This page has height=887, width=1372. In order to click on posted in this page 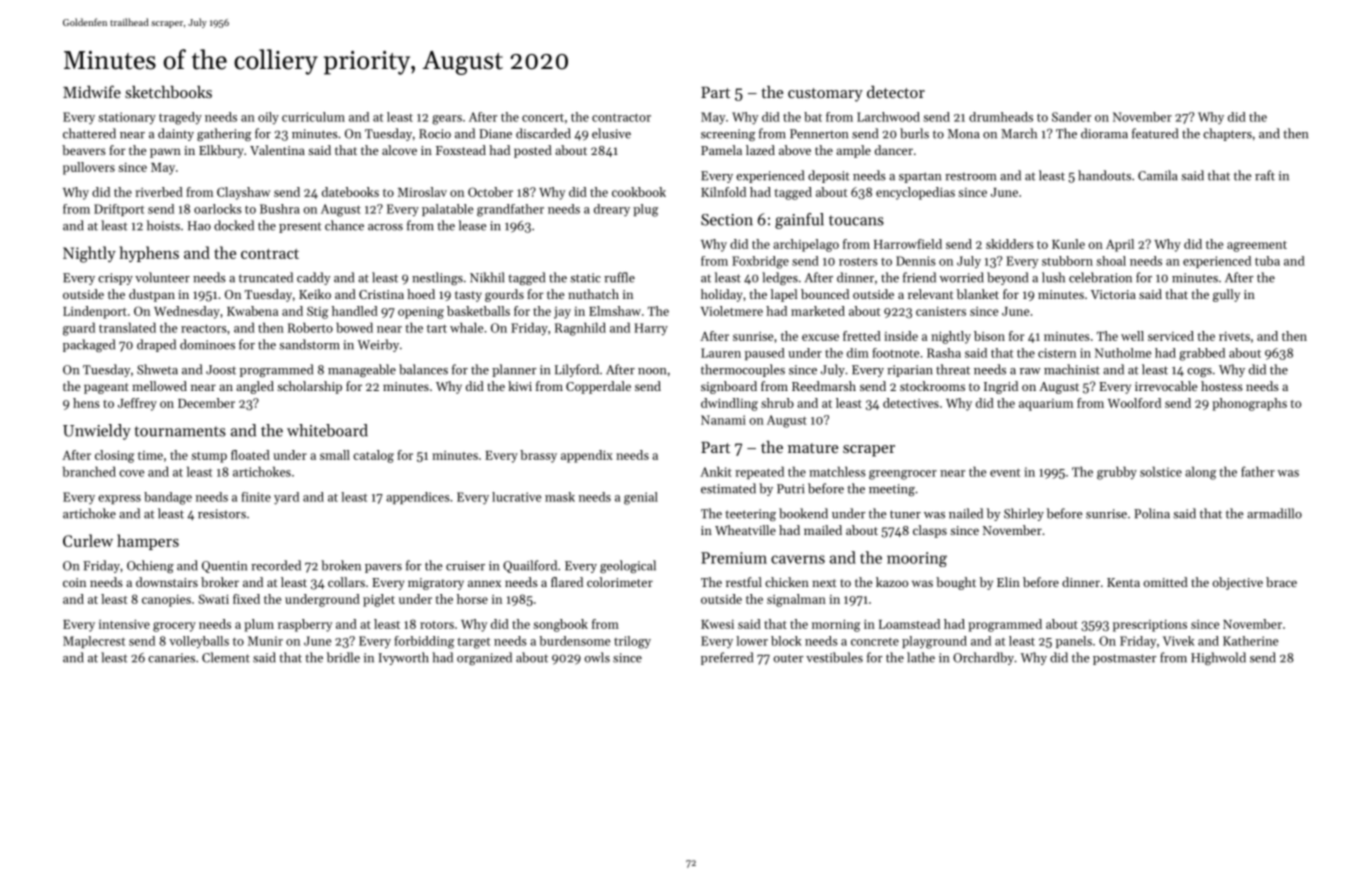, I will do `click(533, 151)`.
